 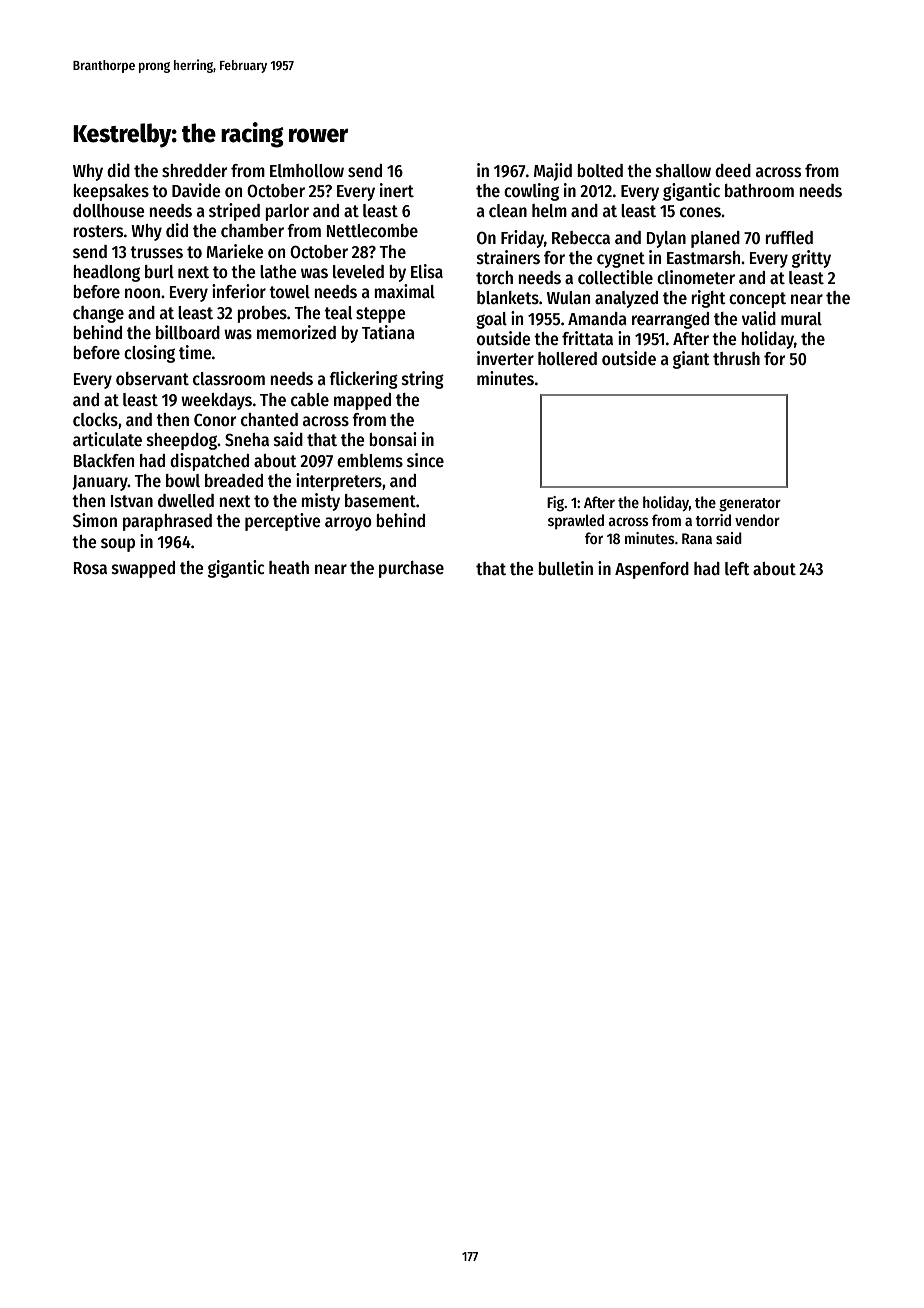 What do you see at coordinates (252, 231) in the screenshot?
I see `chamber` at bounding box center [252, 231].
